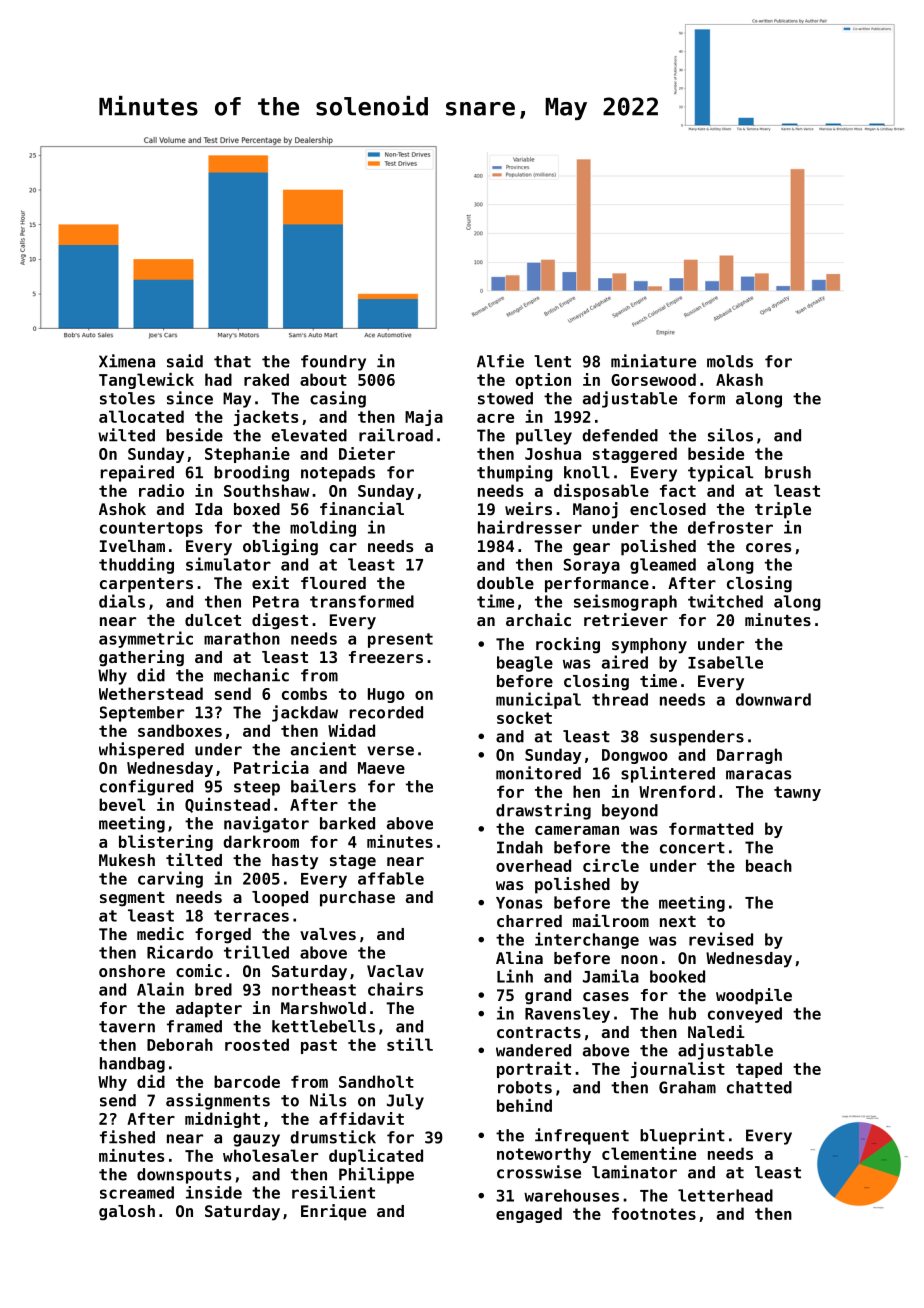  What do you see at coordinates (730, 435) in the page?
I see `silos` at bounding box center [730, 435].
